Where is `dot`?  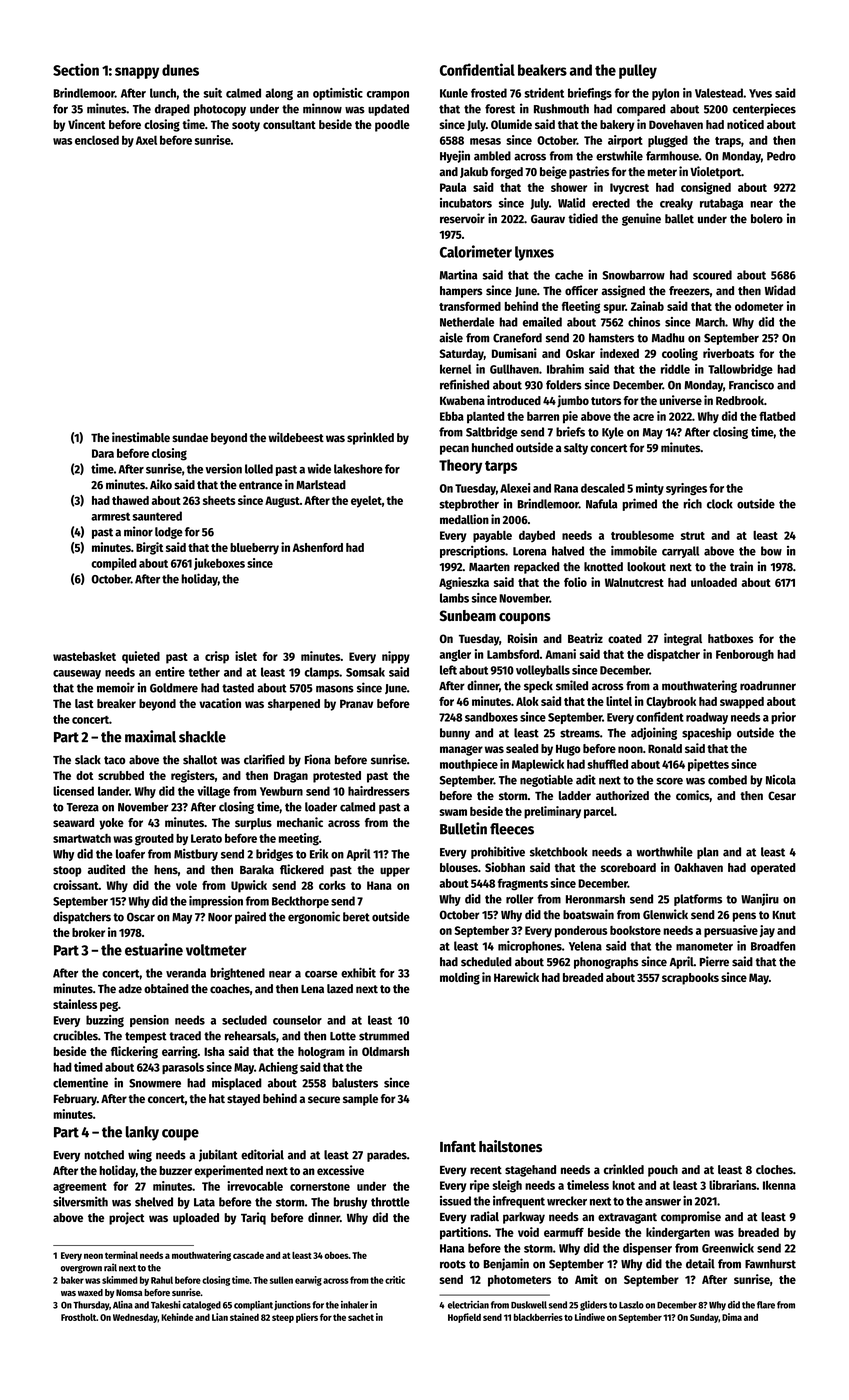 dot is located at coordinates (84, 775).
